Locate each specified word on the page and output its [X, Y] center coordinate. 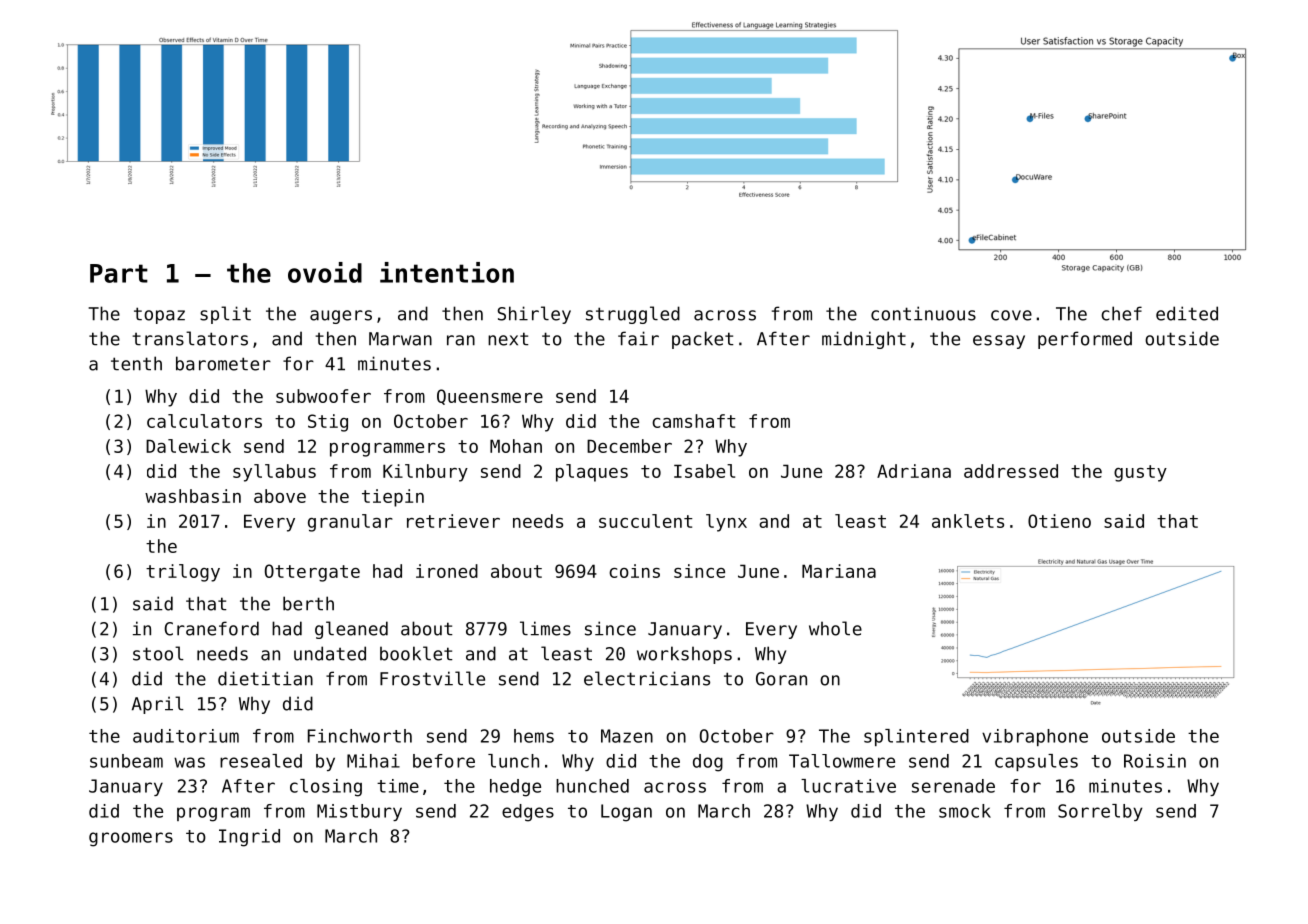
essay [999, 342]
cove [1011, 315]
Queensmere [490, 397]
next [508, 339]
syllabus [274, 473]
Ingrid [249, 838]
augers [341, 317]
